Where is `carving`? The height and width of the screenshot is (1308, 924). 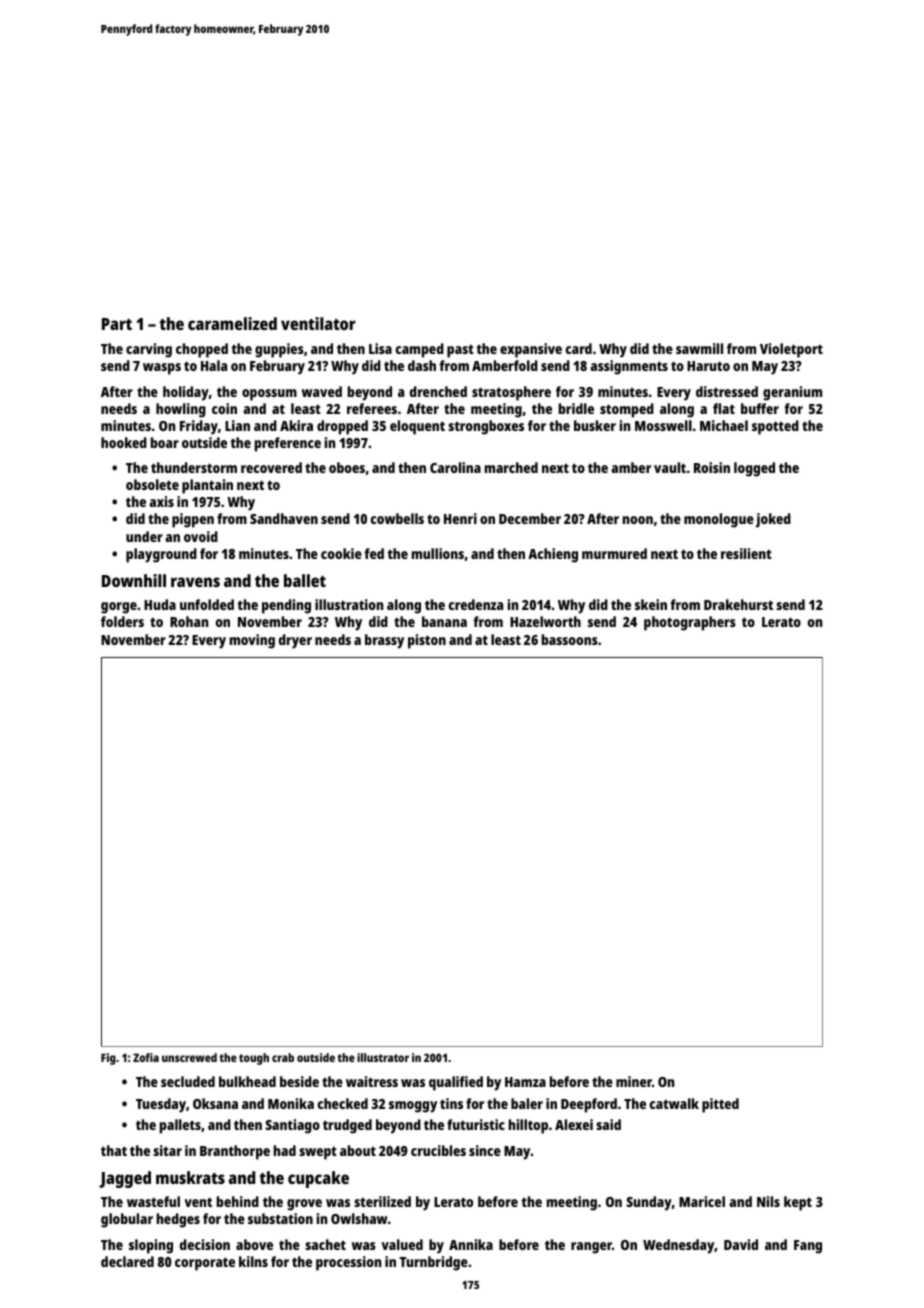
carving is located at coordinates (149, 350).
